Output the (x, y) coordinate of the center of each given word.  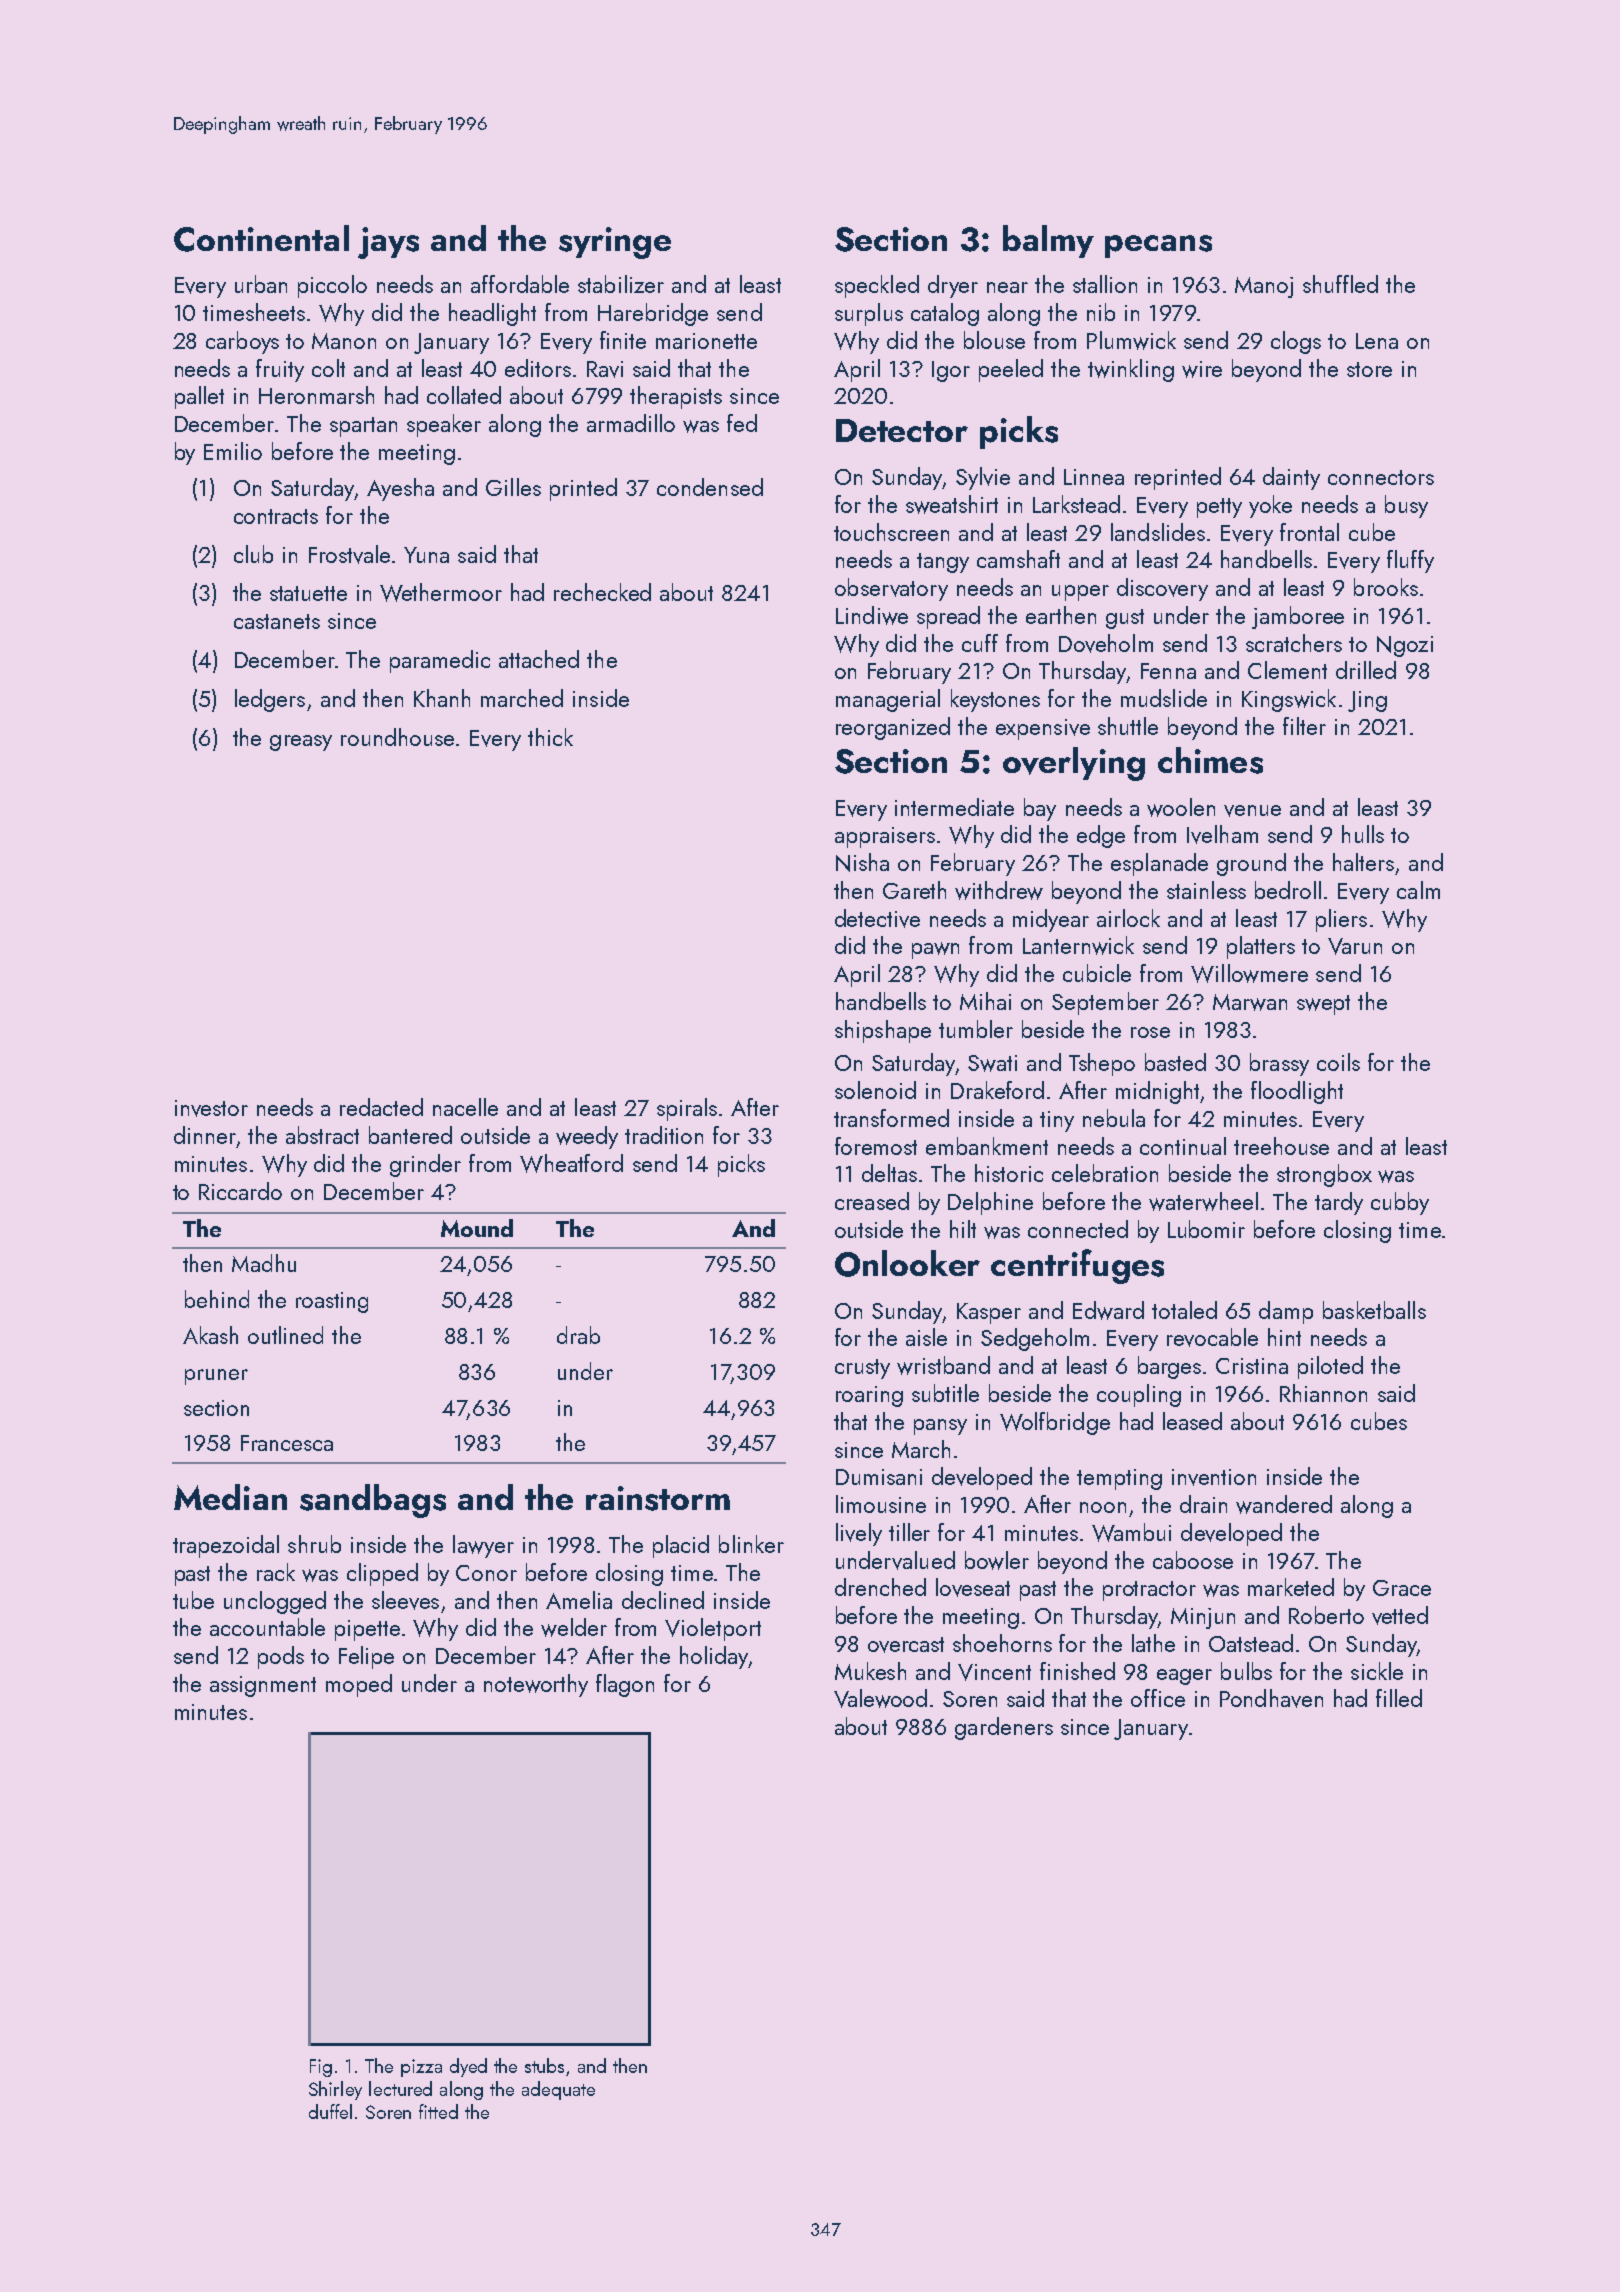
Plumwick (1131, 340)
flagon (625, 1685)
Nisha (862, 862)
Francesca (287, 1443)
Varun (1355, 946)
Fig (321, 2068)
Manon (344, 341)
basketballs (1374, 1310)
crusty (862, 1369)
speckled (877, 286)
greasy (301, 743)
